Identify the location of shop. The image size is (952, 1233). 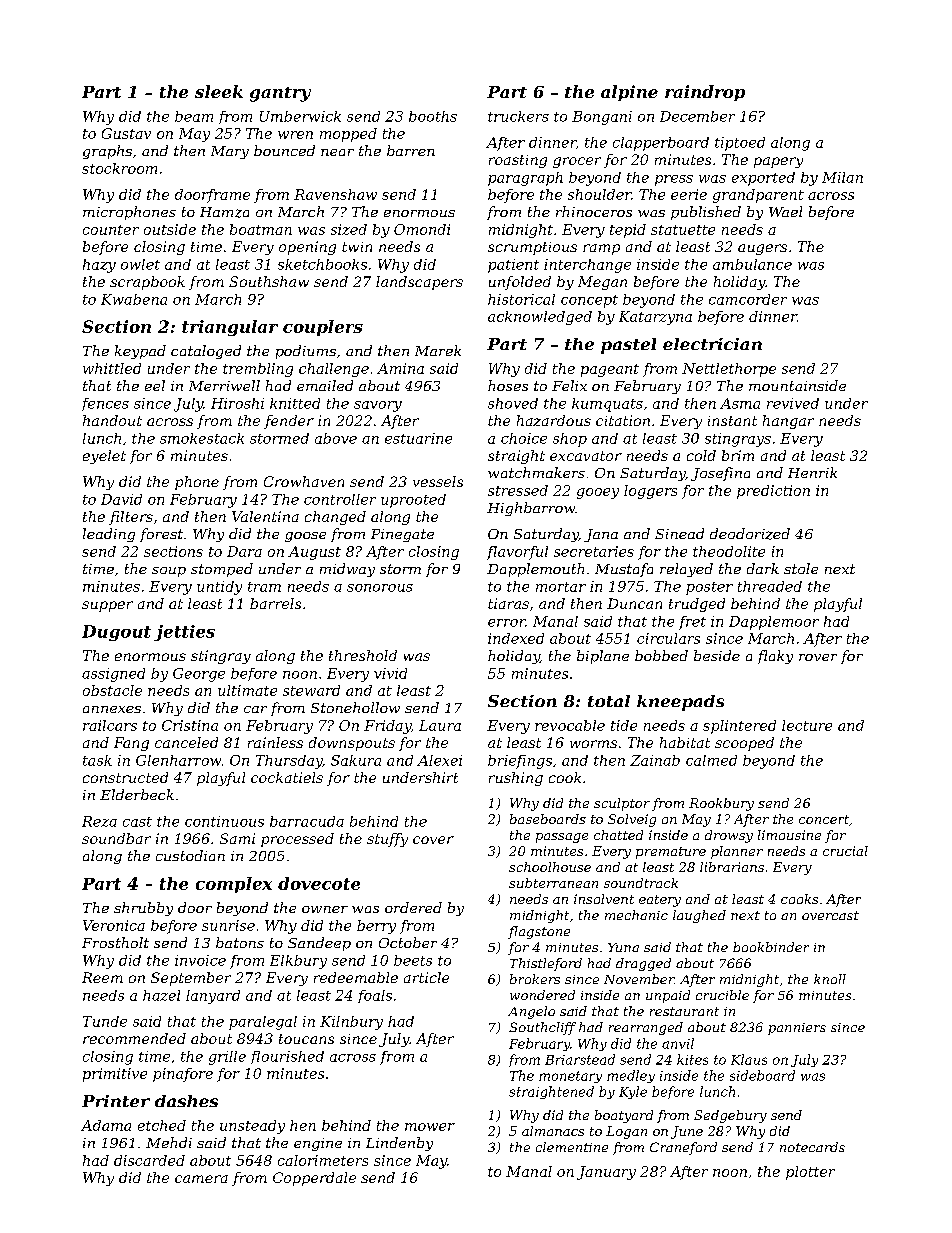
(570, 440).
